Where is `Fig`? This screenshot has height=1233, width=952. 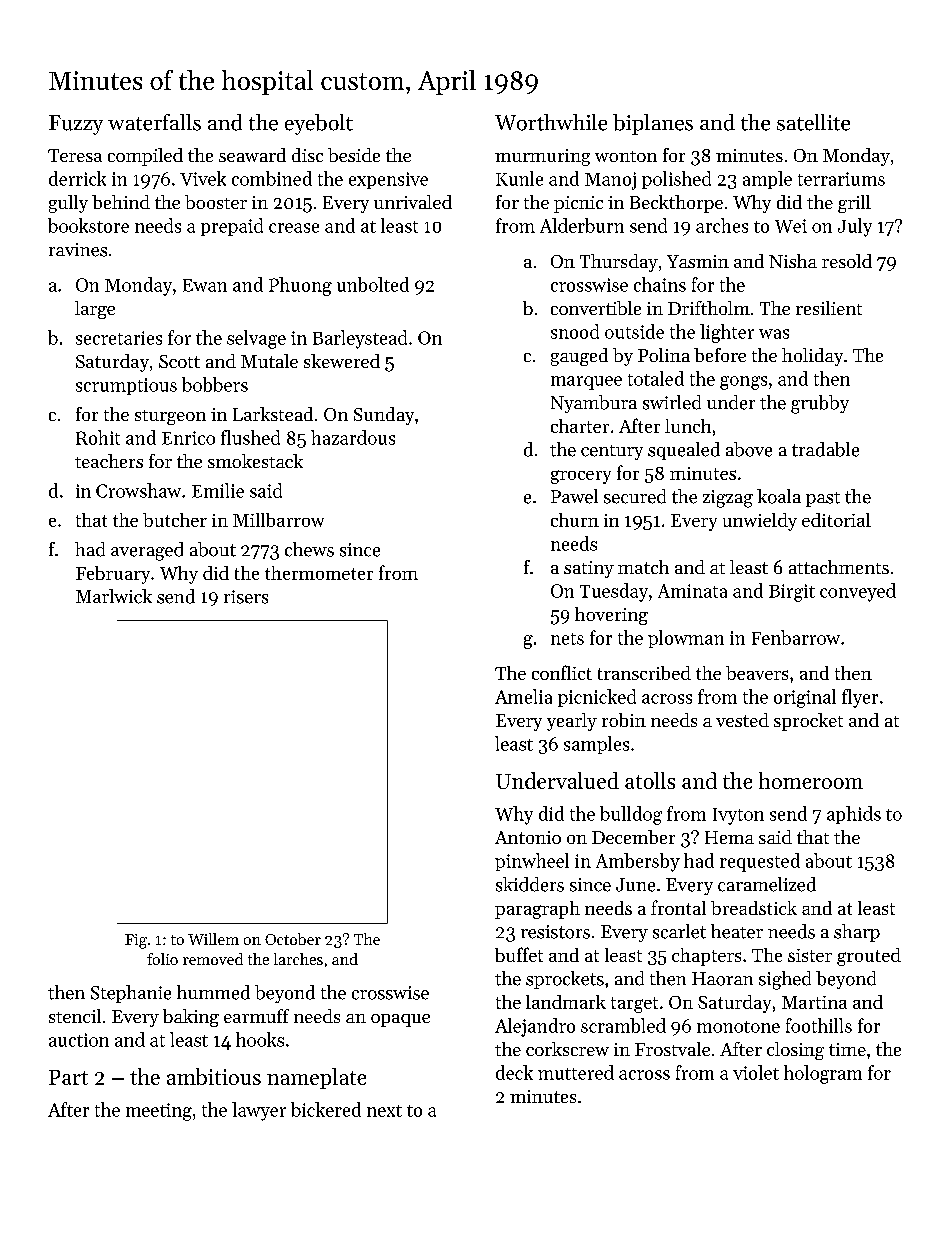
Fig is located at coordinates (136, 941).
